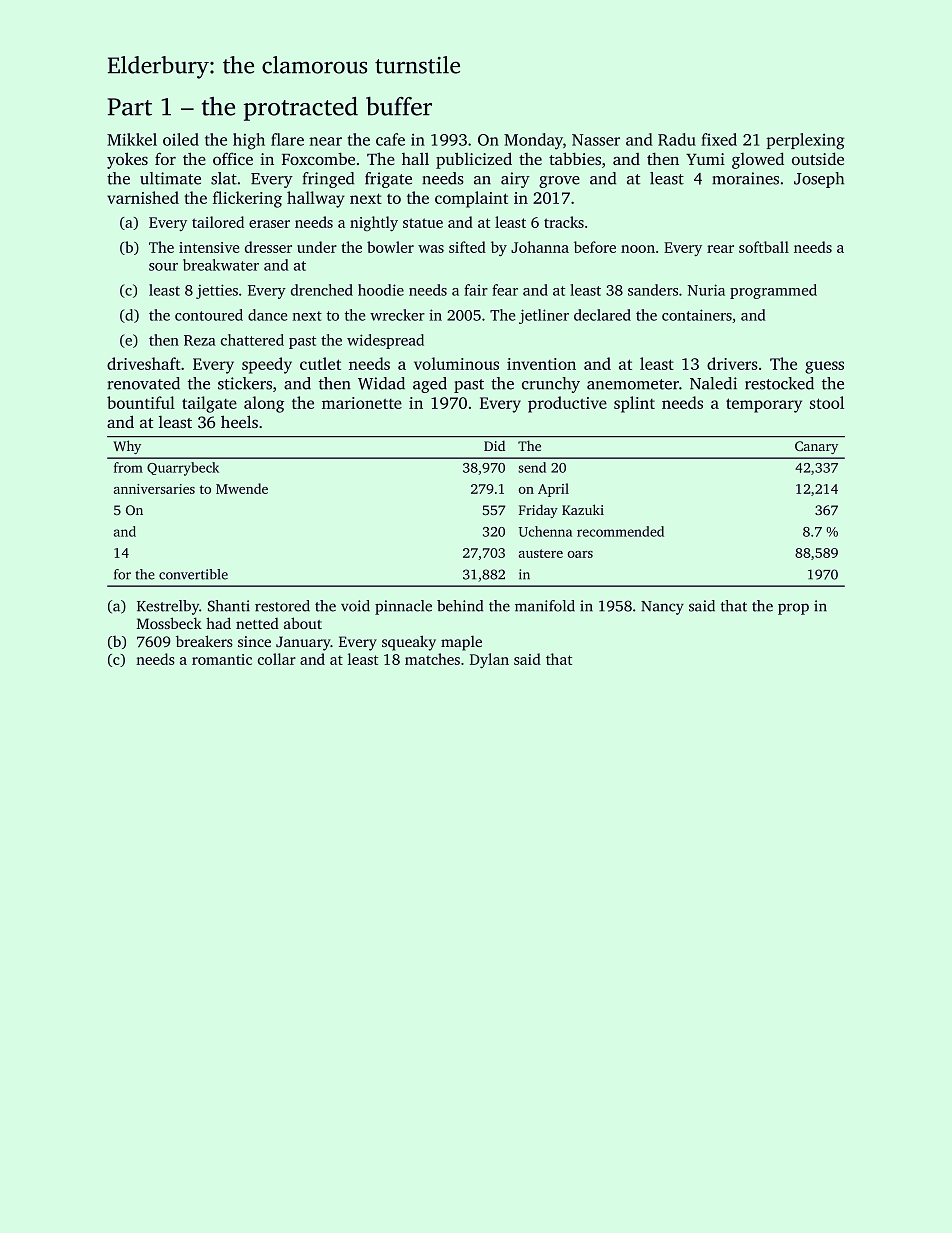 Image resolution: width=952 pixels, height=1233 pixels. Describe the element at coordinates (705, 159) in the page. I see `Yumi` at that location.
